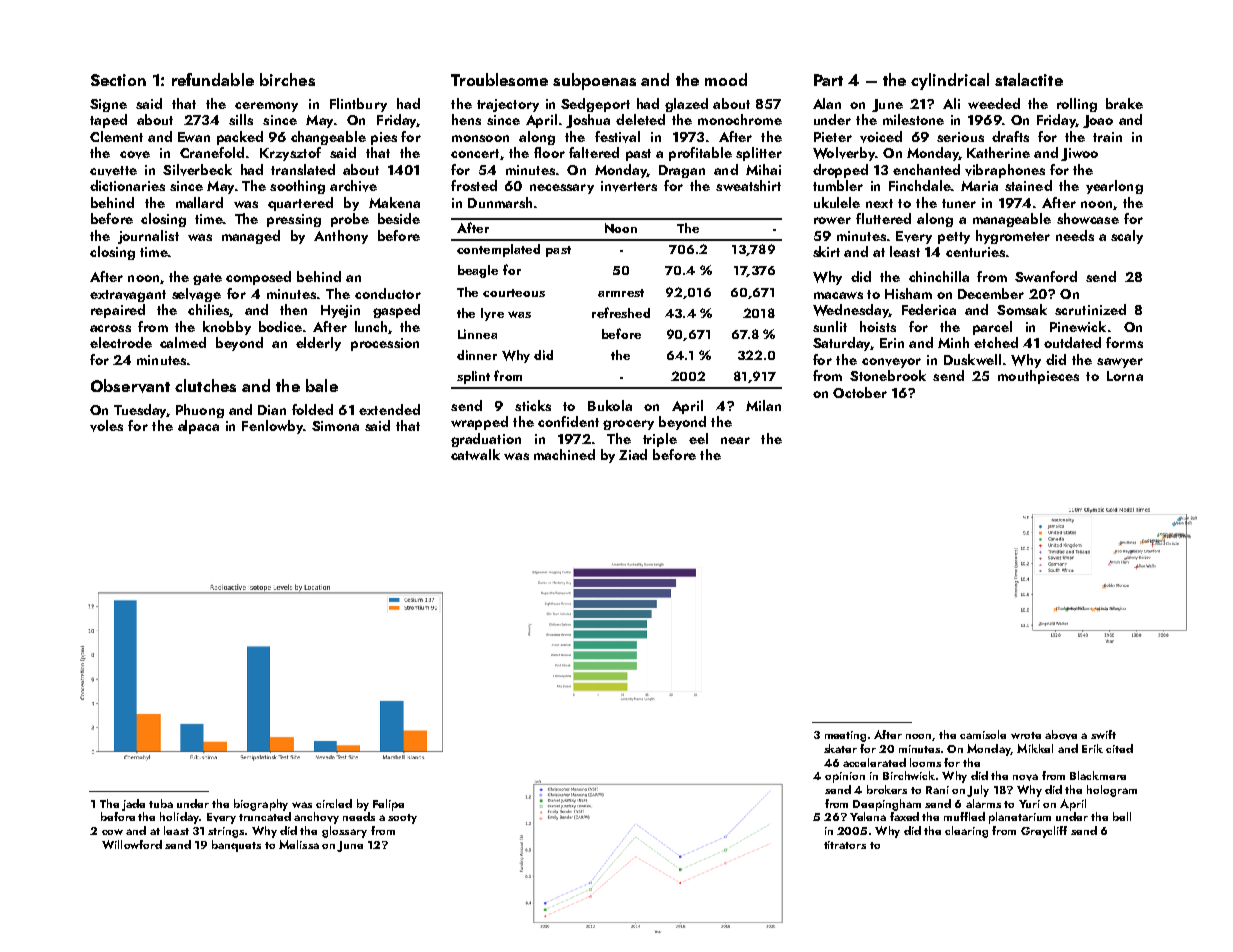 Image resolution: width=1233 pixels, height=952 pixels. Describe the element at coordinates (879, 203) in the document. I see `next` at that location.
